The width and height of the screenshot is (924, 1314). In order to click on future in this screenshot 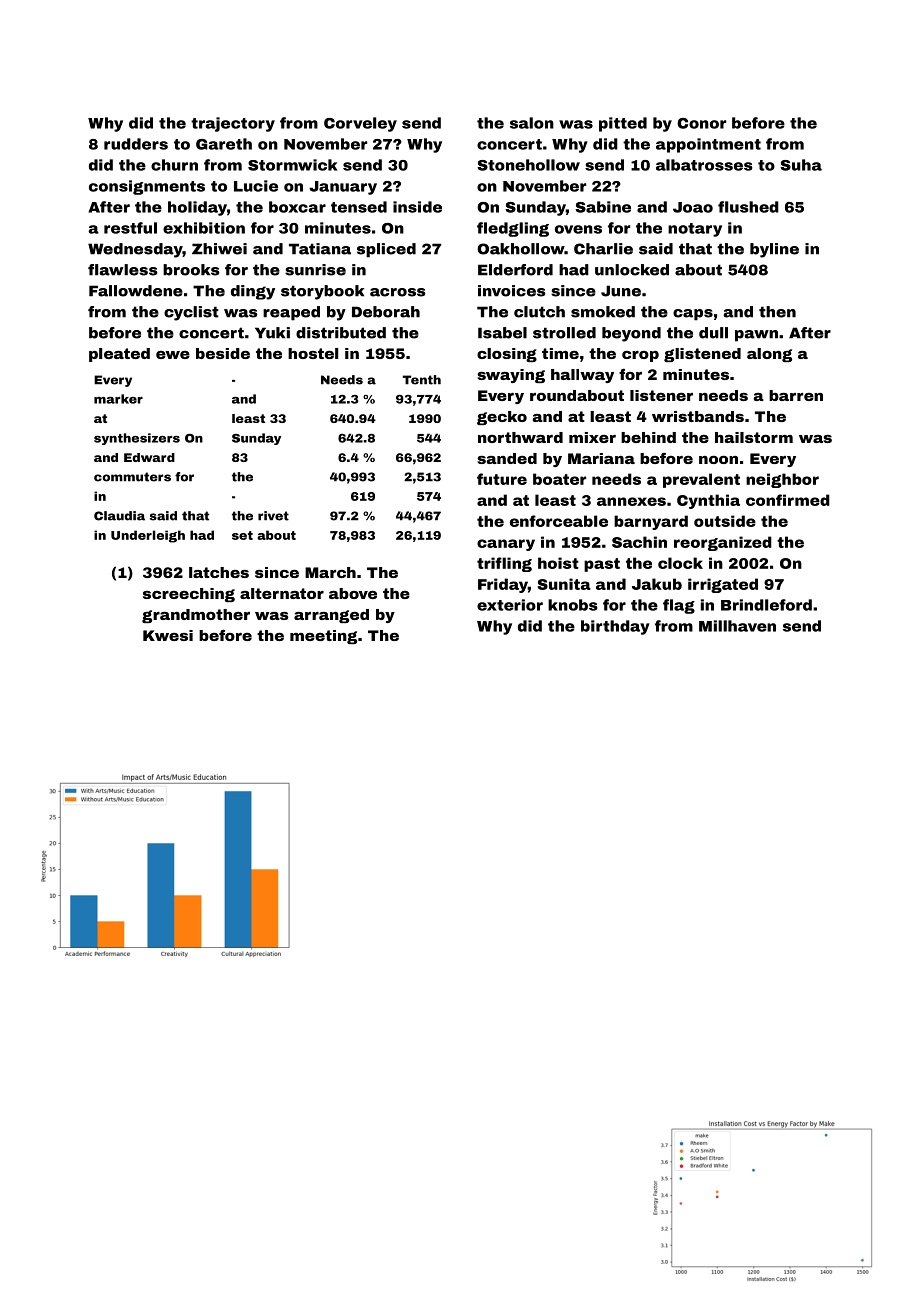, I will do `click(502, 479)`.
